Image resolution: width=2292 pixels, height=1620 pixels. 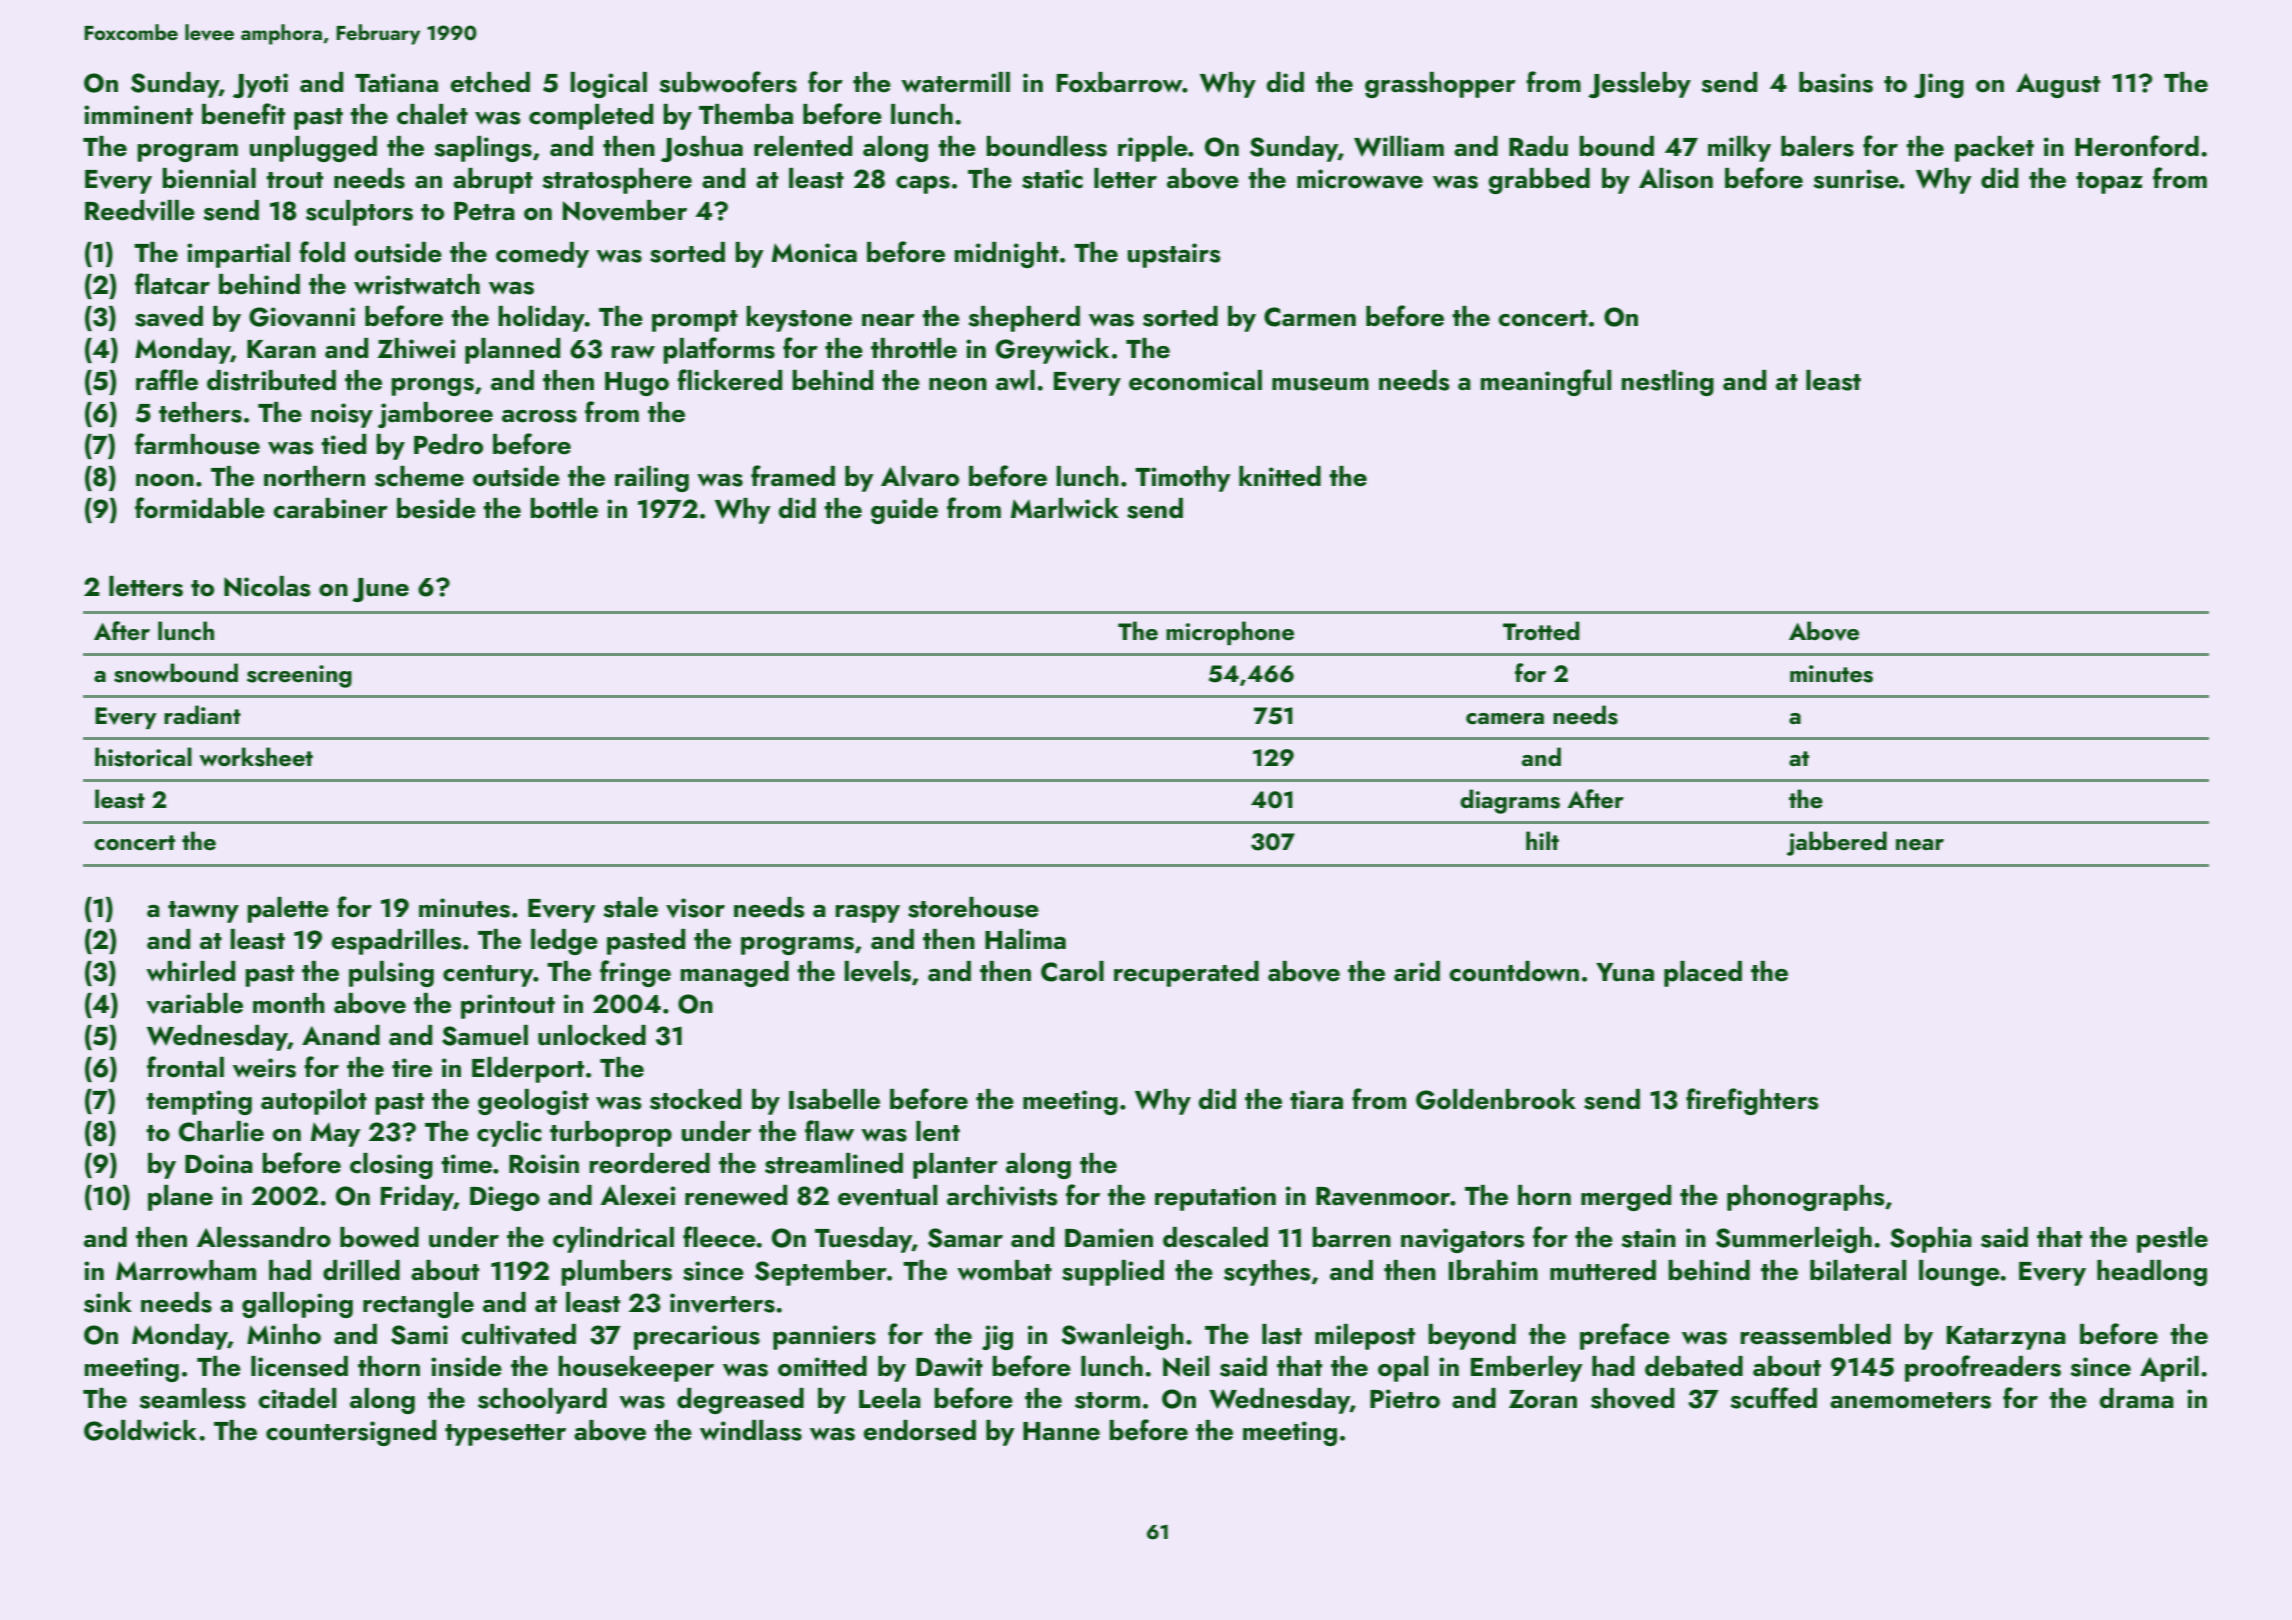 What do you see at coordinates (1065, 508) in the page?
I see `Marlwick` at bounding box center [1065, 508].
